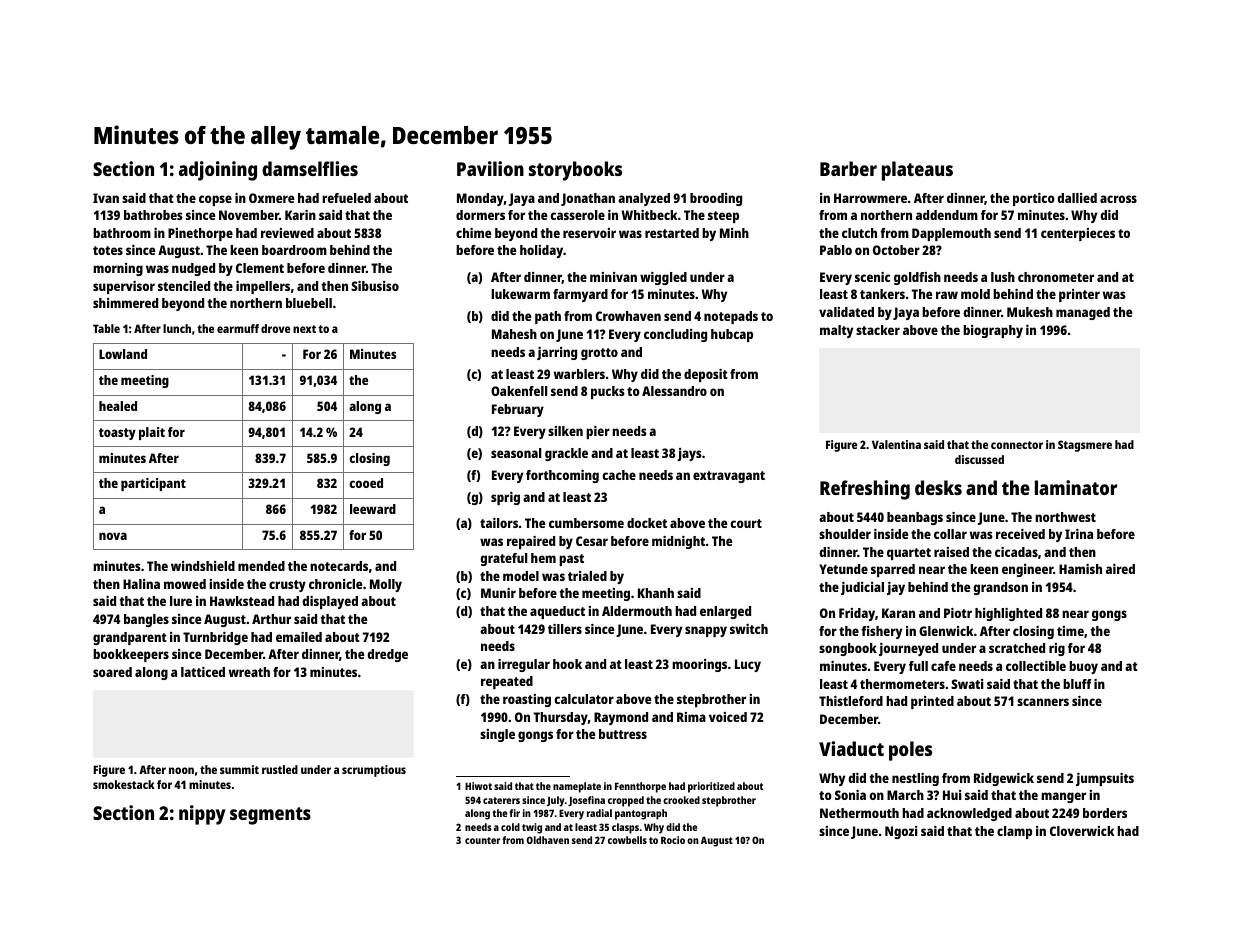  What do you see at coordinates (947, 215) in the image?
I see `addendum` at bounding box center [947, 215].
